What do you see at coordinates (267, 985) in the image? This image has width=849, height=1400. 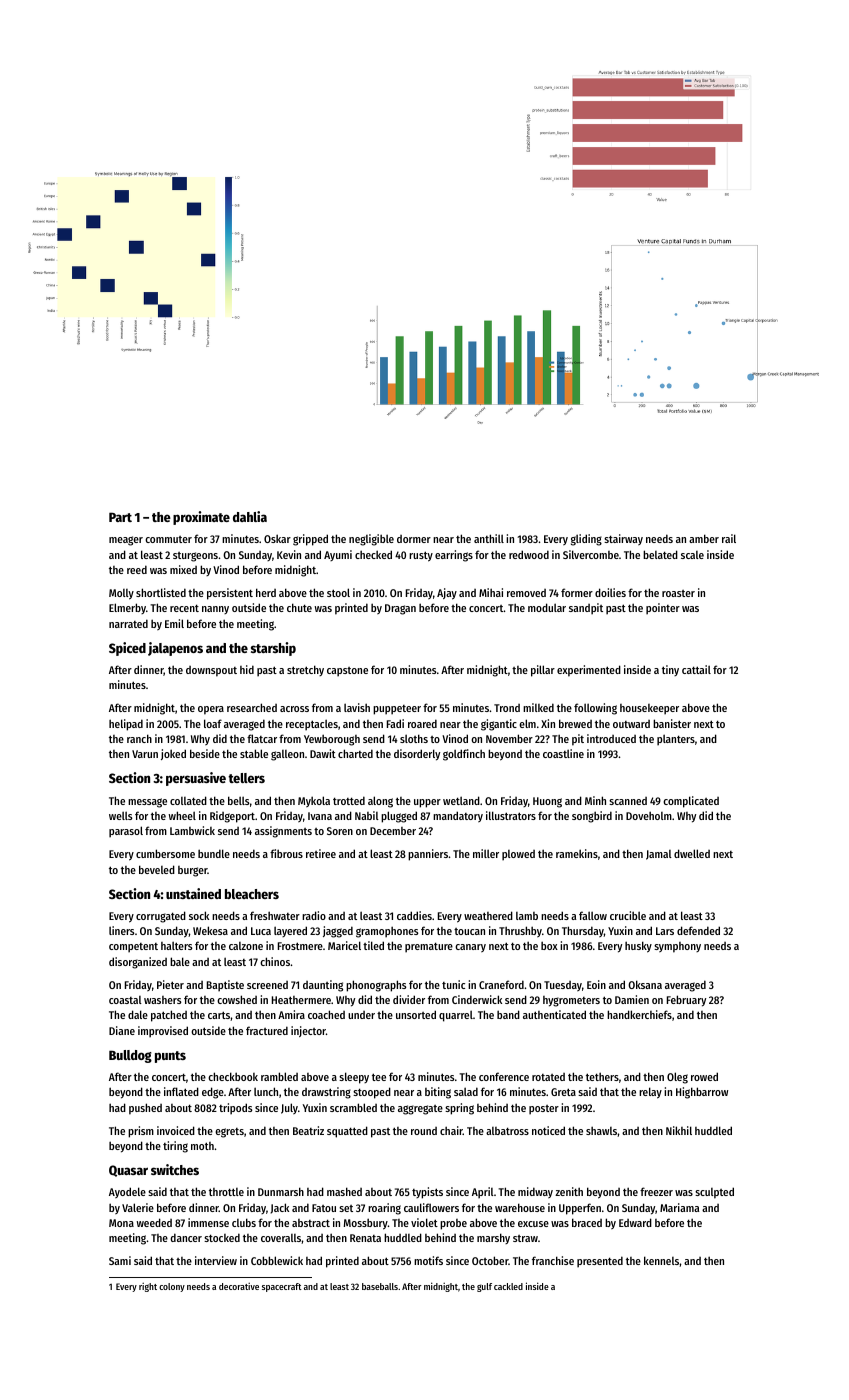 I see `screened` at bounding box center [267, 985].
